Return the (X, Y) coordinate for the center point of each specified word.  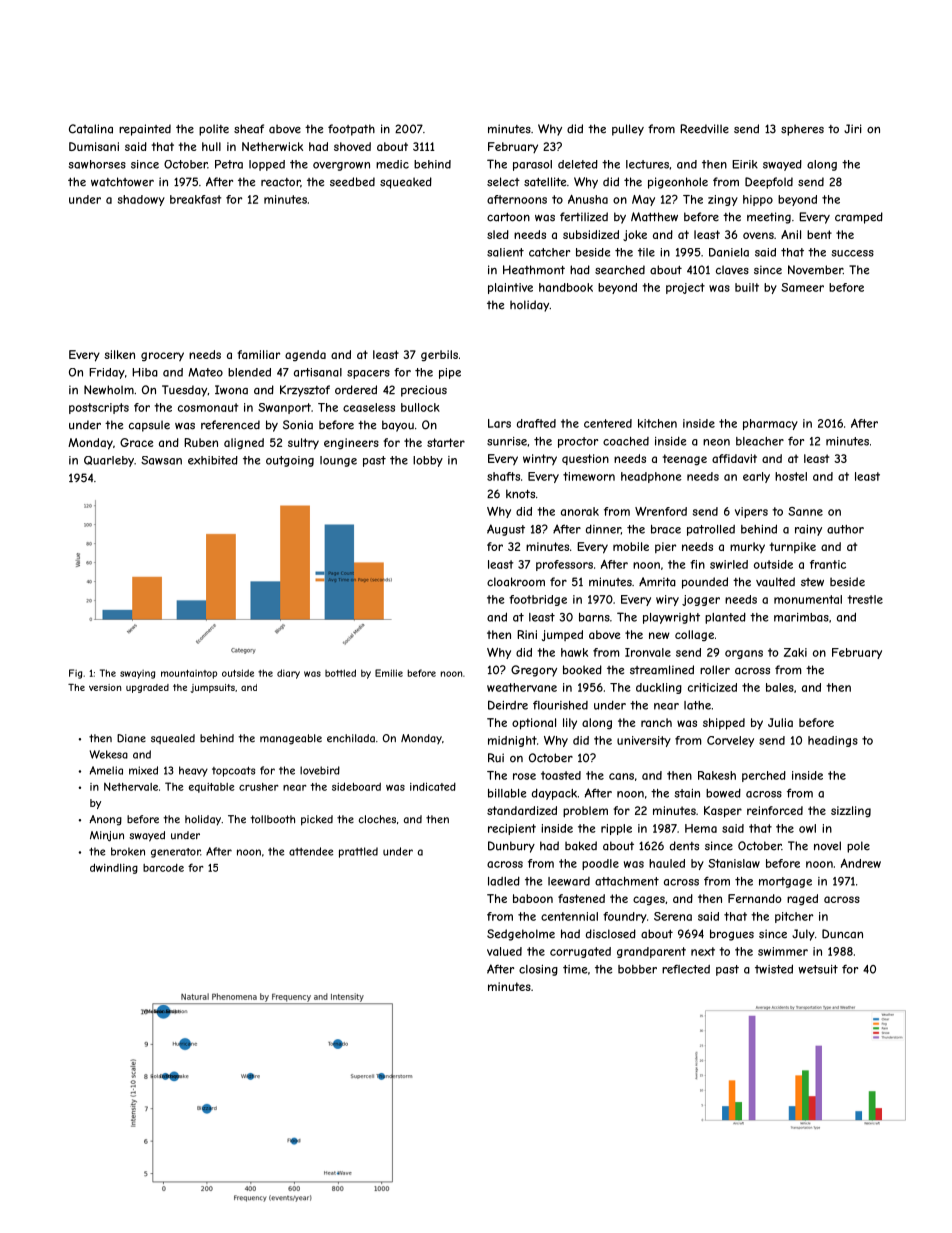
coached (626, 441)
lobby (428, 461)
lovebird (320, 770)
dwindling (114, 868)
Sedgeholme (521, 935)
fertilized (584, 217)
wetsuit (818, 969)
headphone (651, 477)
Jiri (853, 129)
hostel (791, 476)
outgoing (290, 461)
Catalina (91, 129)
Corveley (730, 741)
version (105, 687)
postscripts (99, 408)
